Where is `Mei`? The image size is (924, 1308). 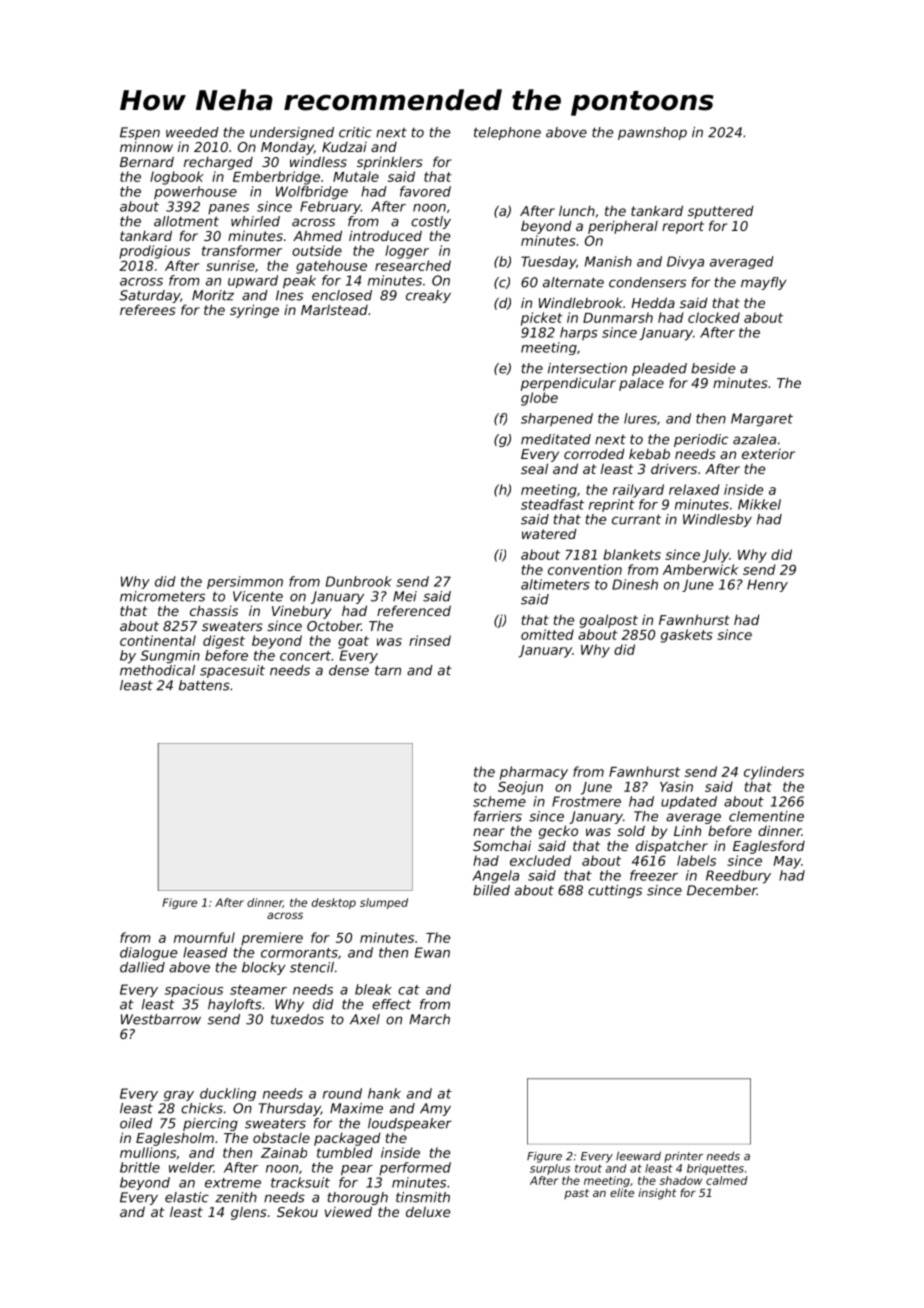 Mei is located at coordinates (405, 596).
